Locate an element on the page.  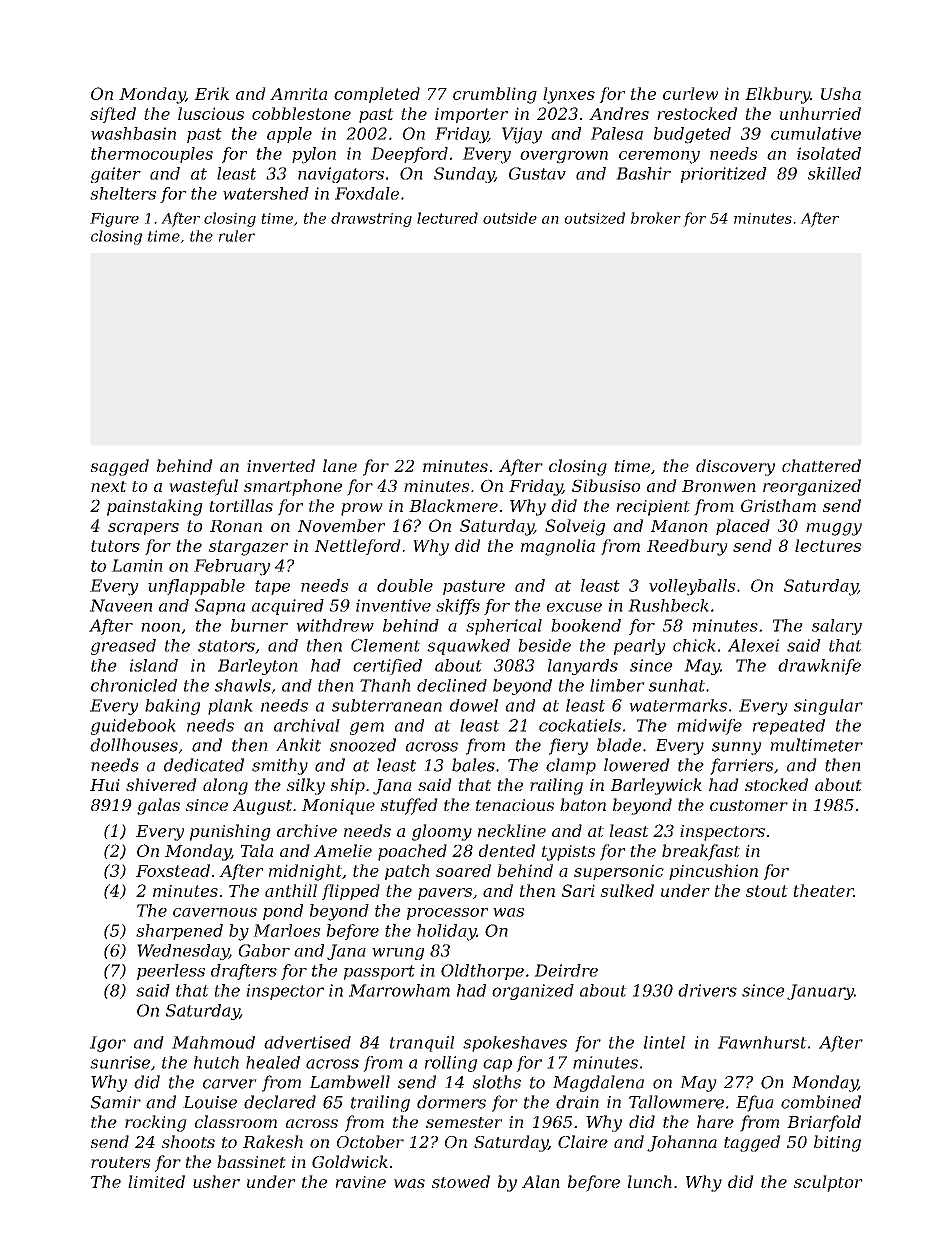
clamp is located at coordinates (571, 766).
